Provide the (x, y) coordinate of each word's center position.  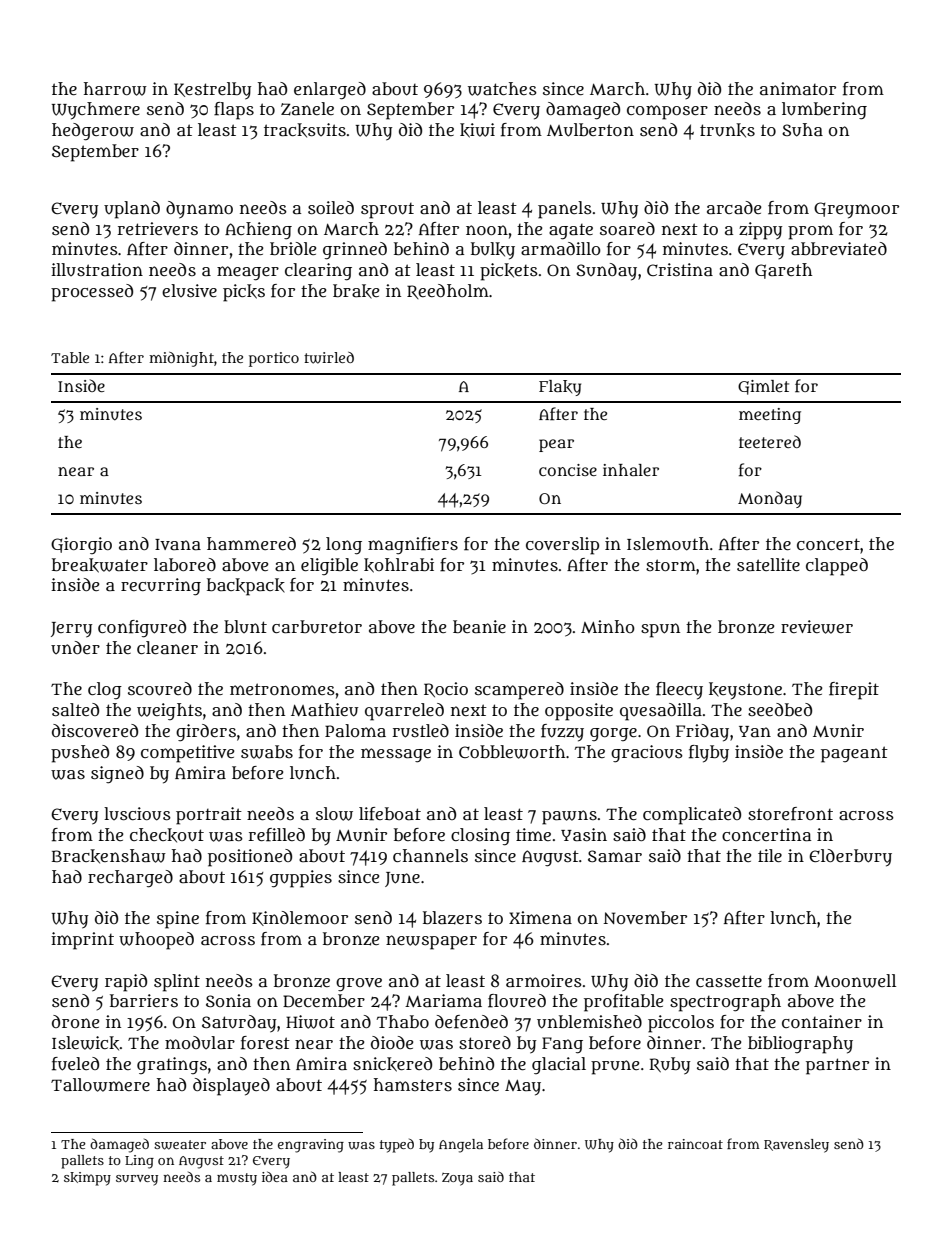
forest (265, 1043)
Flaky (560, 388)
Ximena (540, 918)
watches (502, 89)
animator (798, 88)
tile (770, 855)
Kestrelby (212, 91)
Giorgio (81, 545)
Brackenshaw (109, 856)
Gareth (783, 271)
